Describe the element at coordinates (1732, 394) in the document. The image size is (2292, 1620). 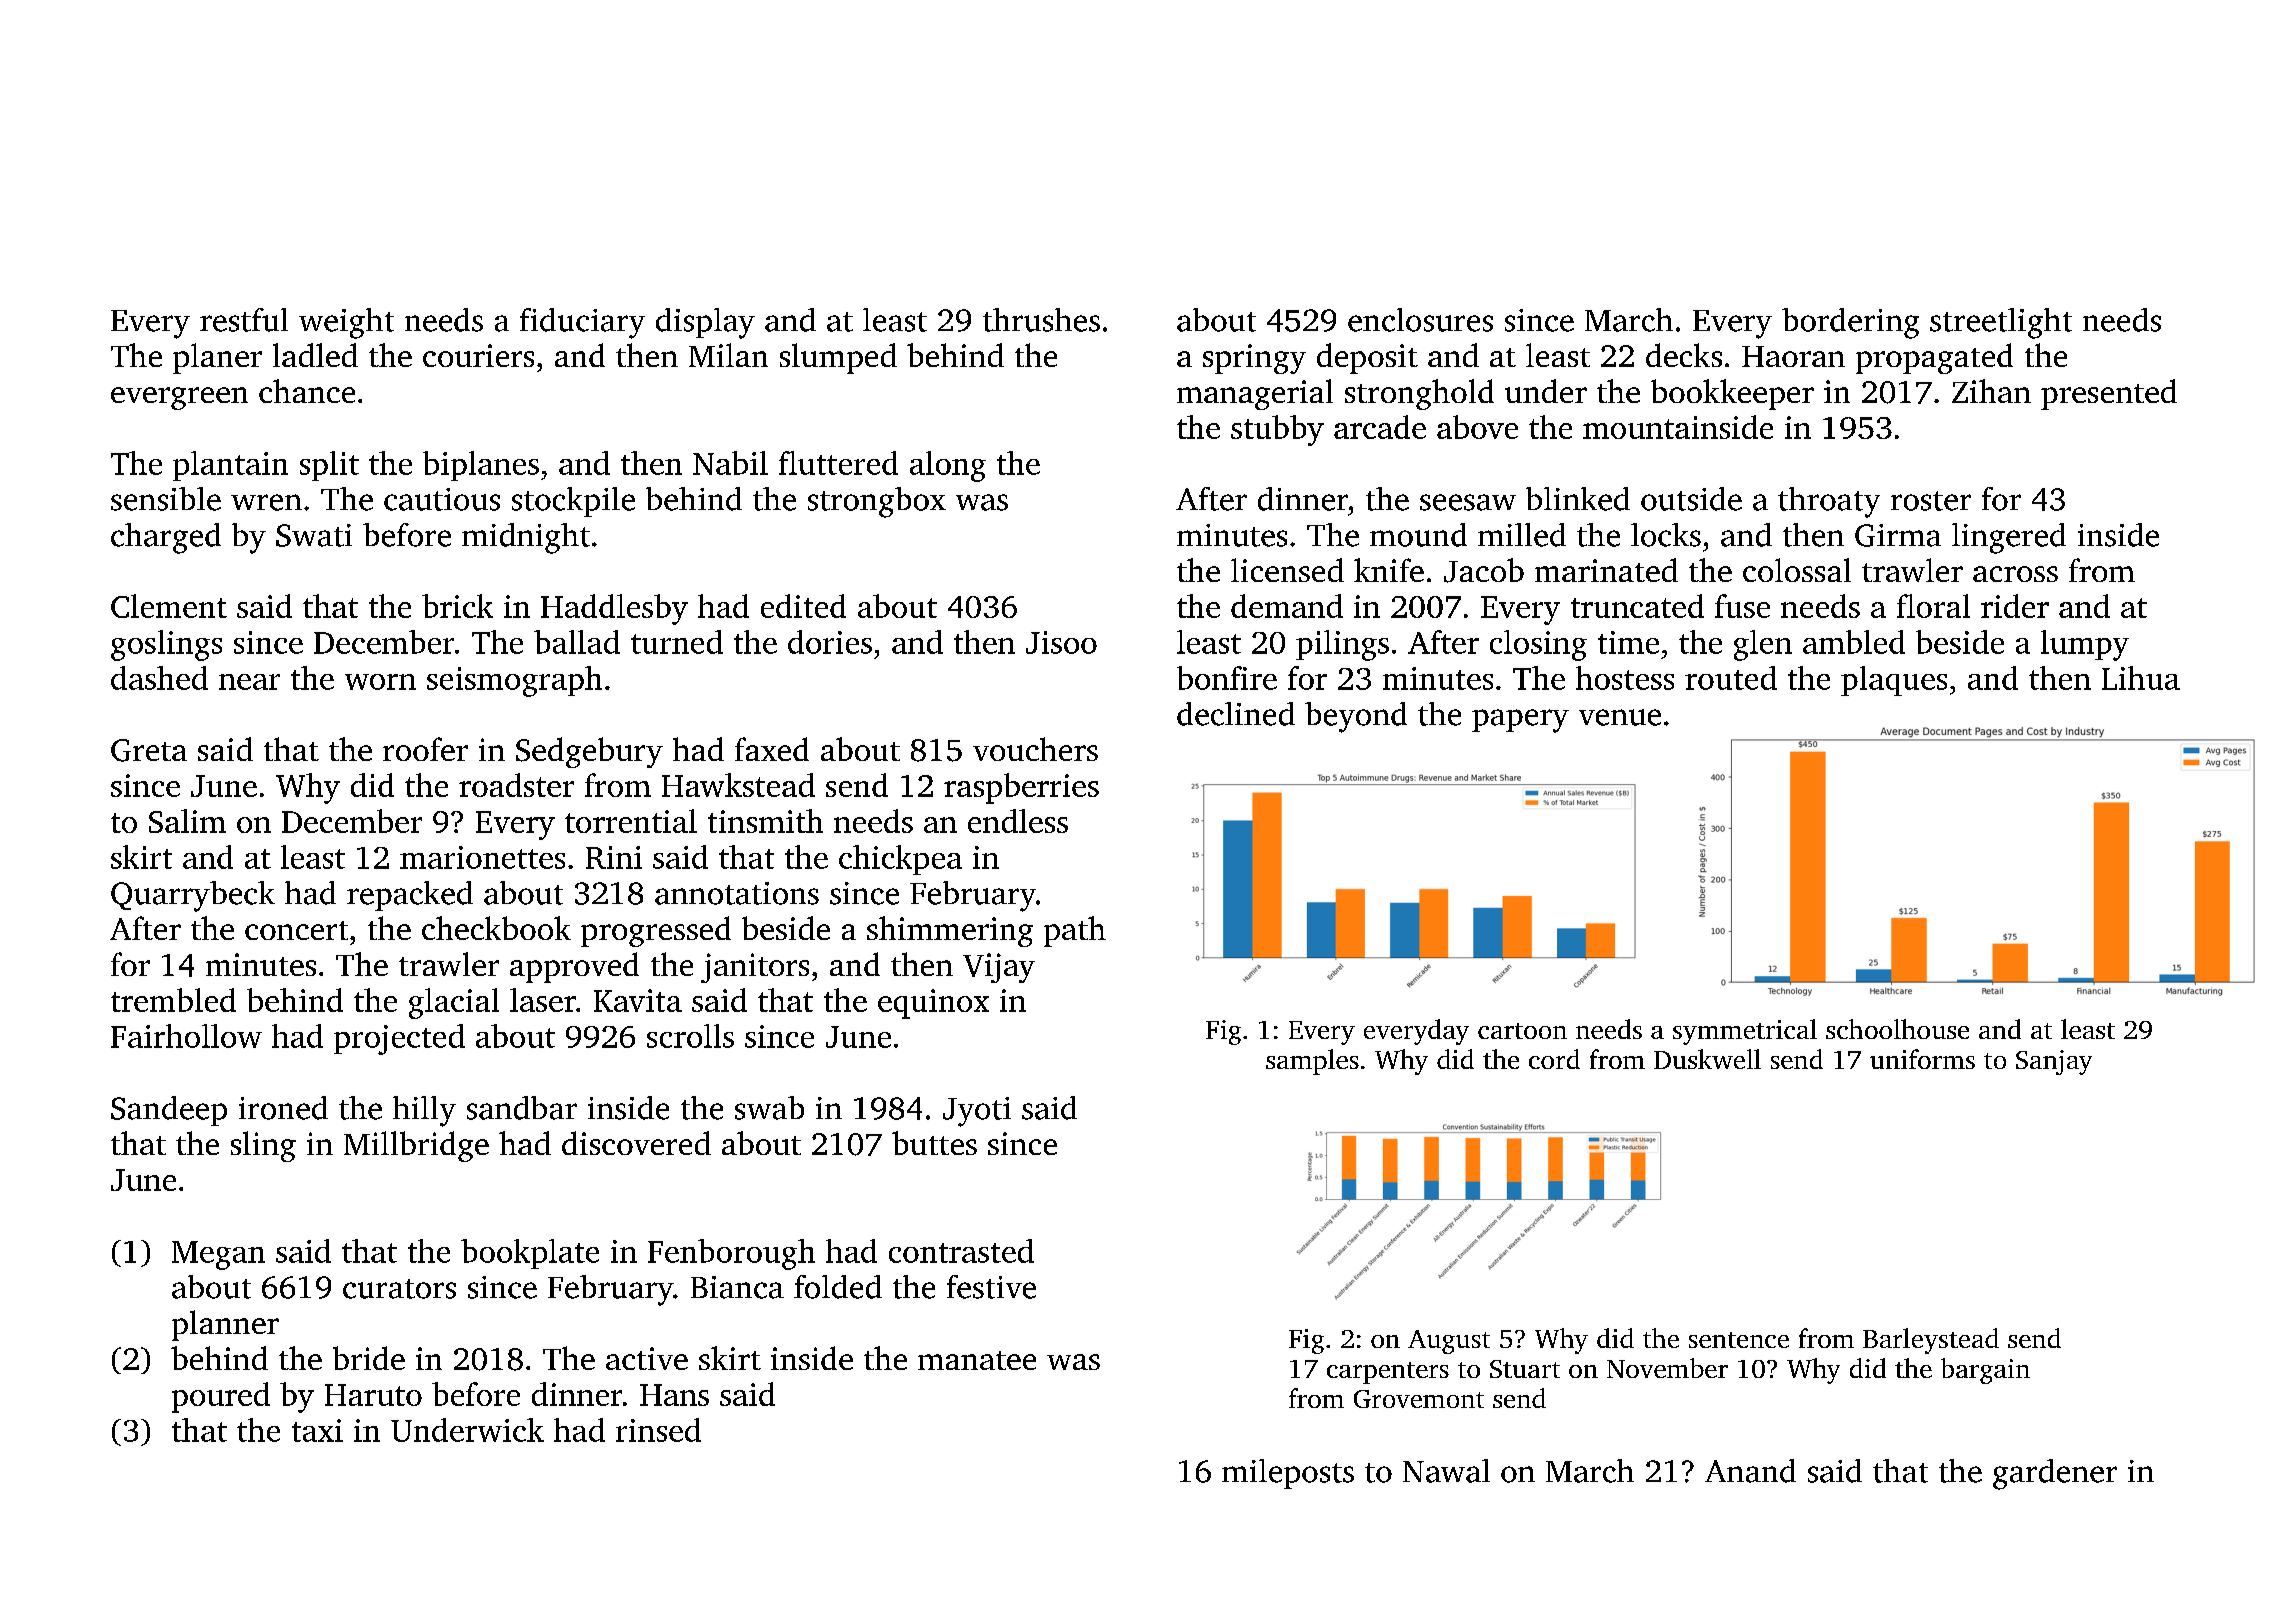
I see `bookkeeper` at that location.
